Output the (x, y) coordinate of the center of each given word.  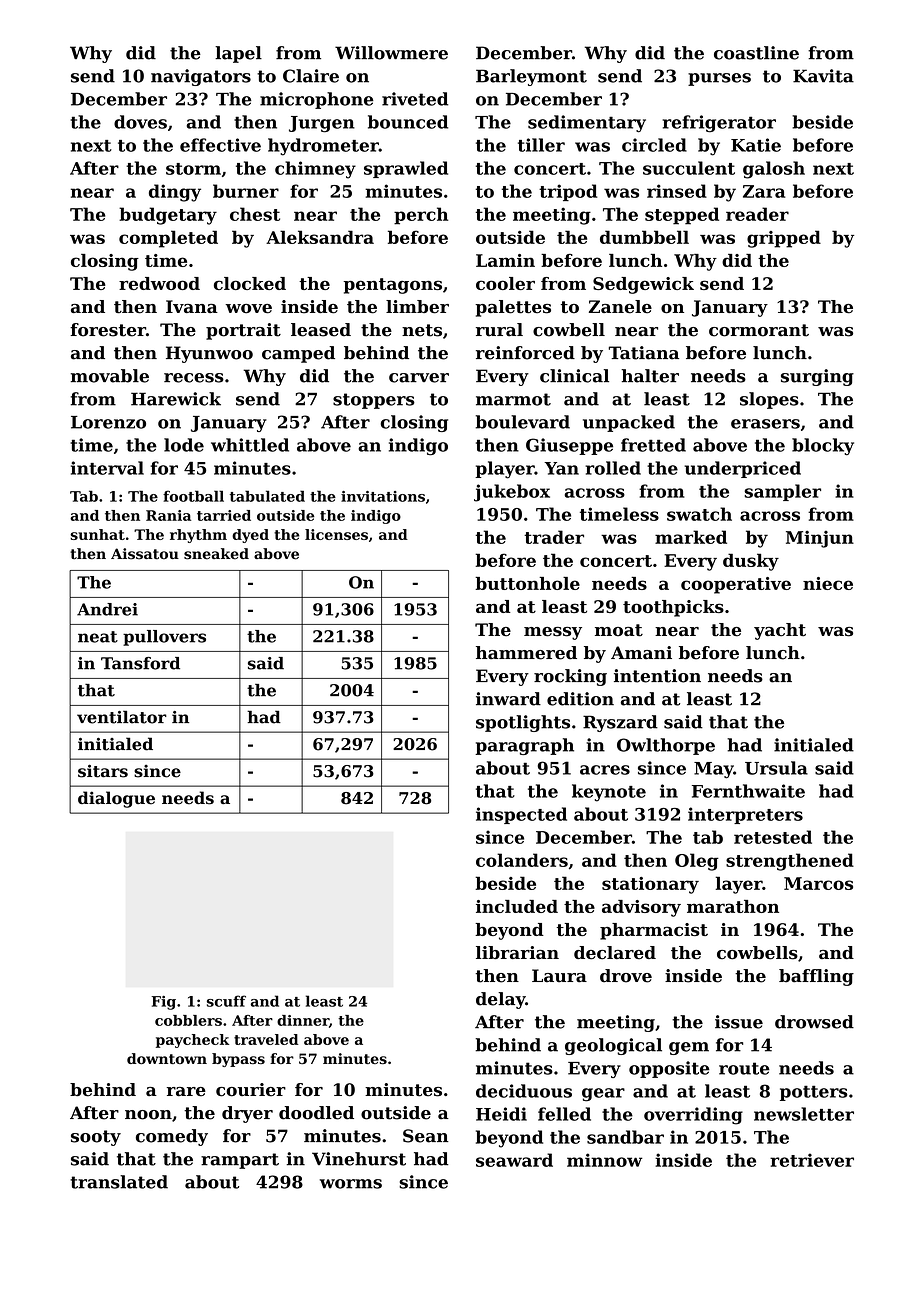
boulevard (523, 422)
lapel (238, 54)
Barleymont (531, 77)
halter (650, 376)
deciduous (524, 1091)
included (517, 906)
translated (119, 1182)
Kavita (823, 76)
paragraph (524, 746)
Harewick (176, 399)
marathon (733, 906)
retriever (812, 1160)
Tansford (140, 663)
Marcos (818, 883)
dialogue (116, 799)
